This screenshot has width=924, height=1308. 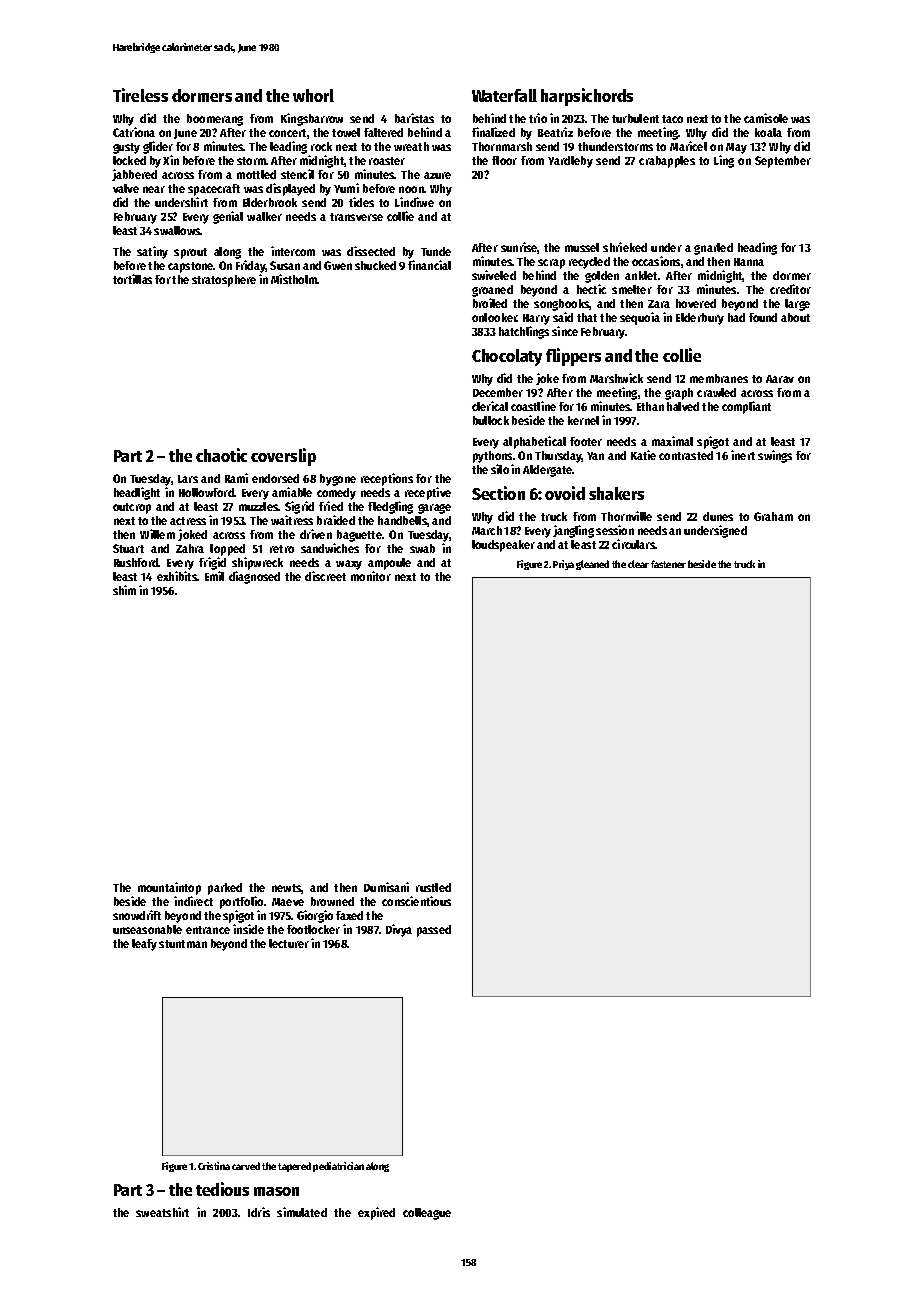 What do you see at coordinates (214, 1166) in the screenshot?
I see `Cristina` at bounding box center [214, 1166].
